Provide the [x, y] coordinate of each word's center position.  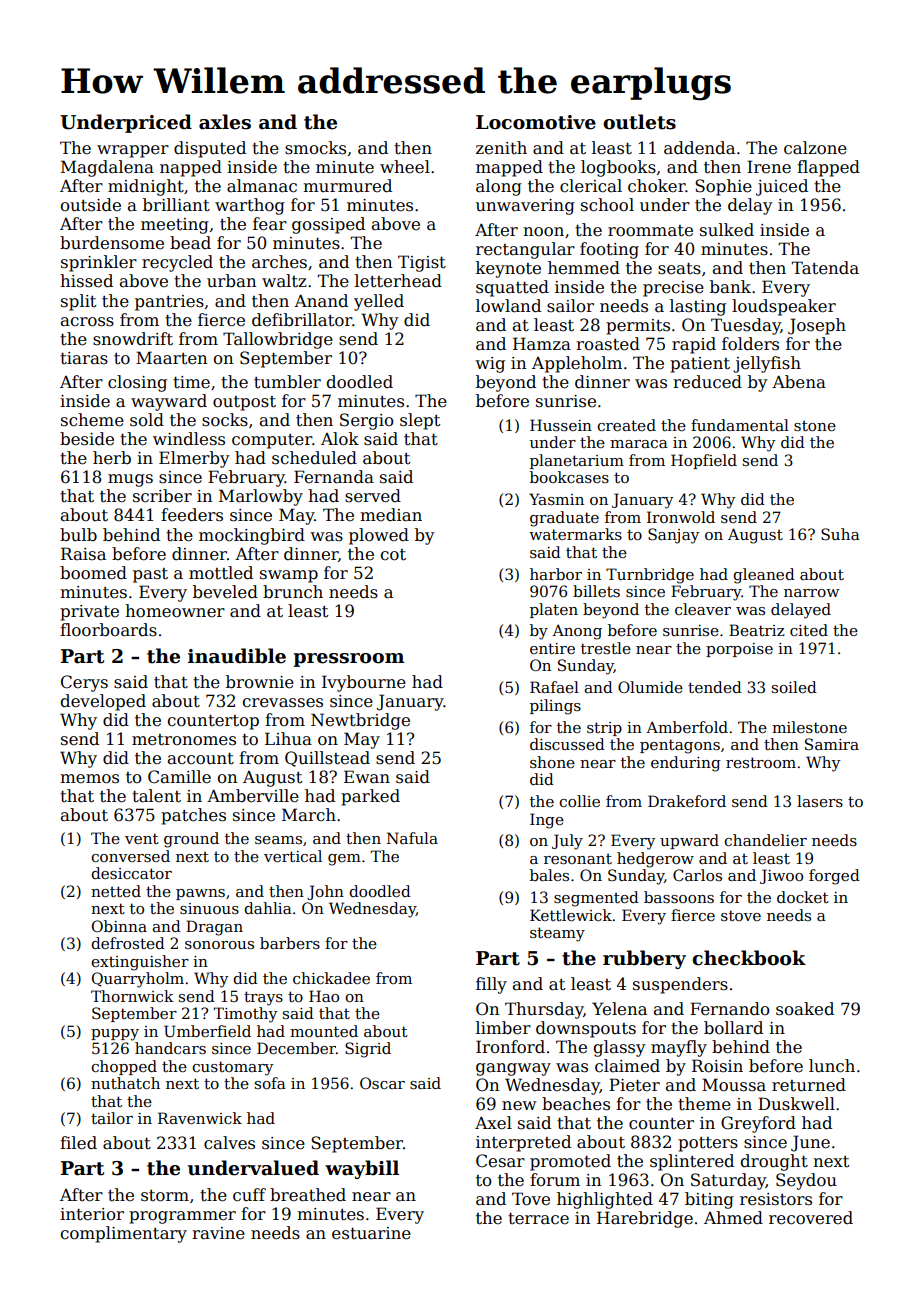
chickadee [331, 978]
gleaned [764, 576]
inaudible [237, 656]
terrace [538, 1219]
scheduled [314, 458]
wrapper [133, 151]
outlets [639, 122]
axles [225, 122]
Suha [840, 534]
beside [87, 439]
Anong [577, 632]
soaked [805, 1009]
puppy [115, 1035]
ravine [218, 1233]
